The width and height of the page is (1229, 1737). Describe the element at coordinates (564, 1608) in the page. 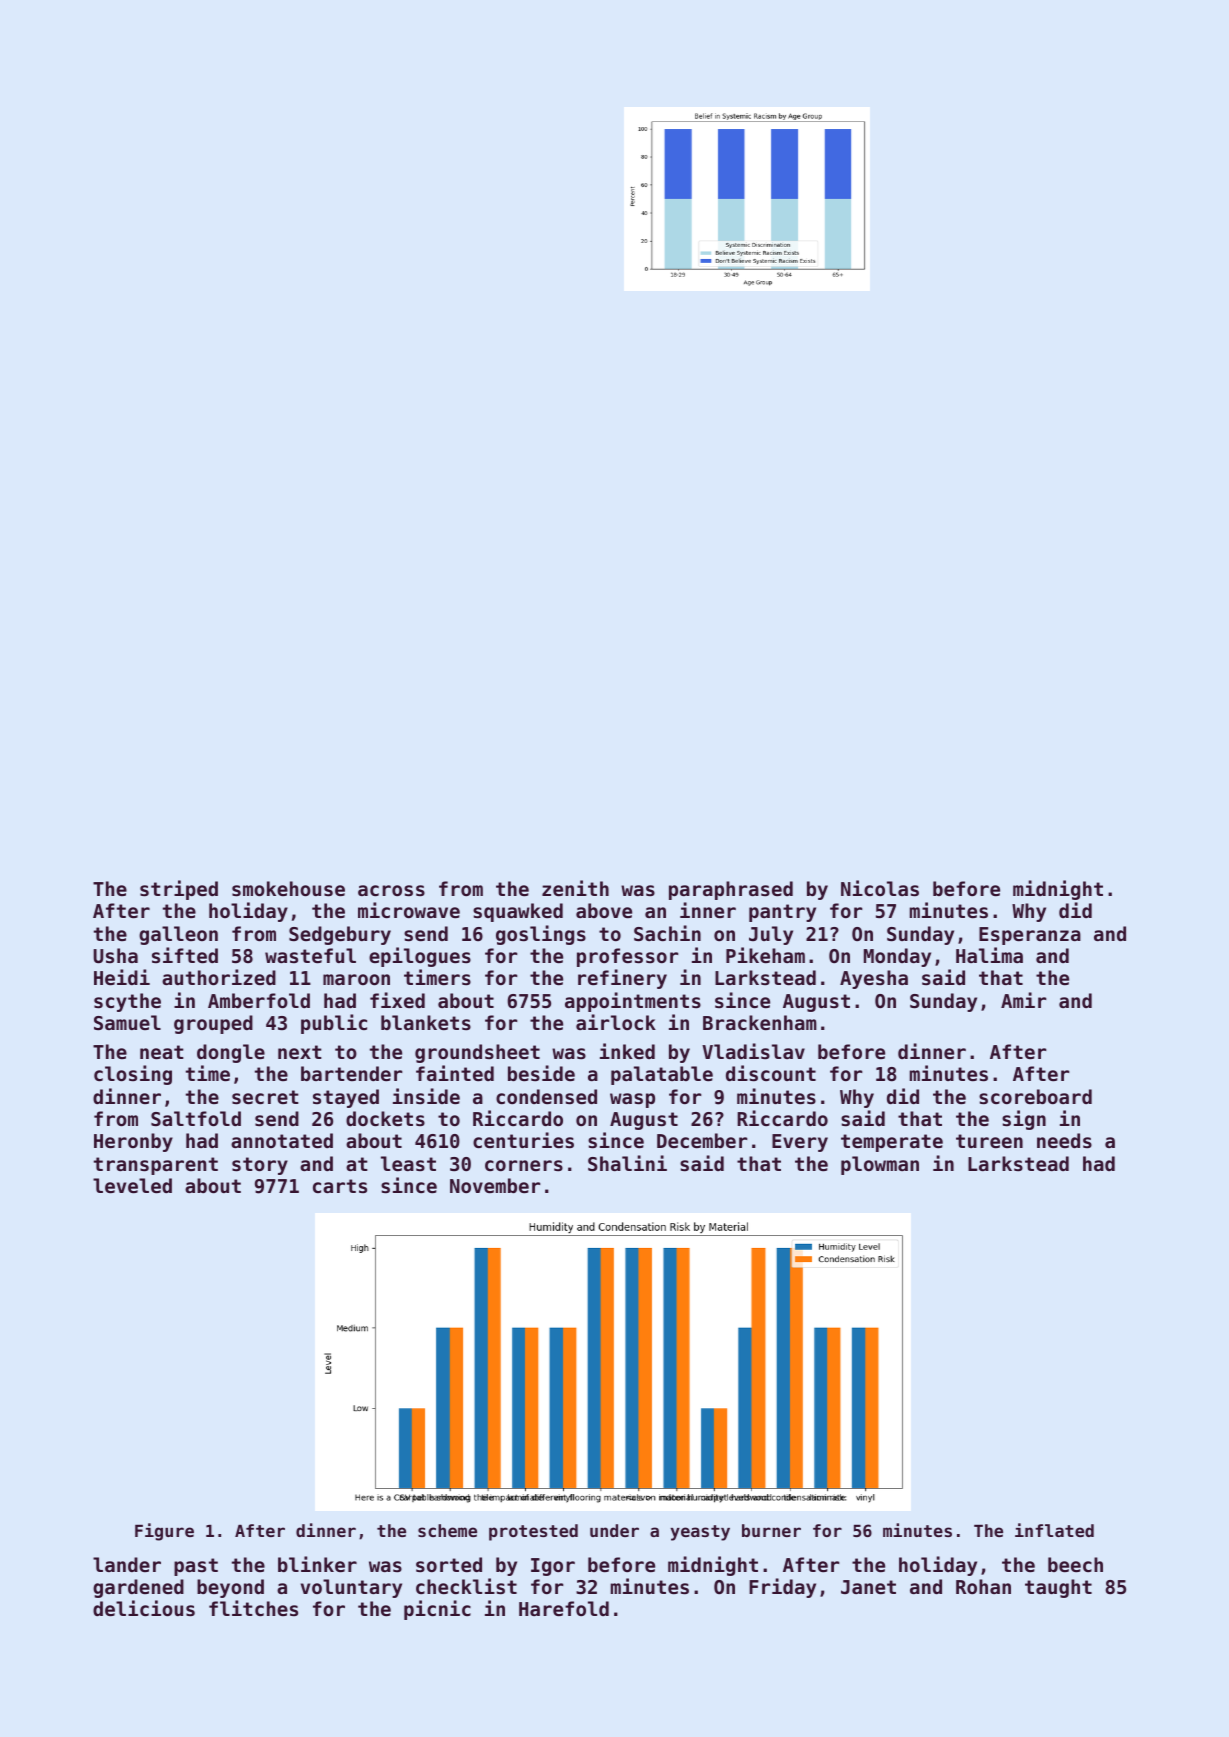

I see `Harefold` at that location.
